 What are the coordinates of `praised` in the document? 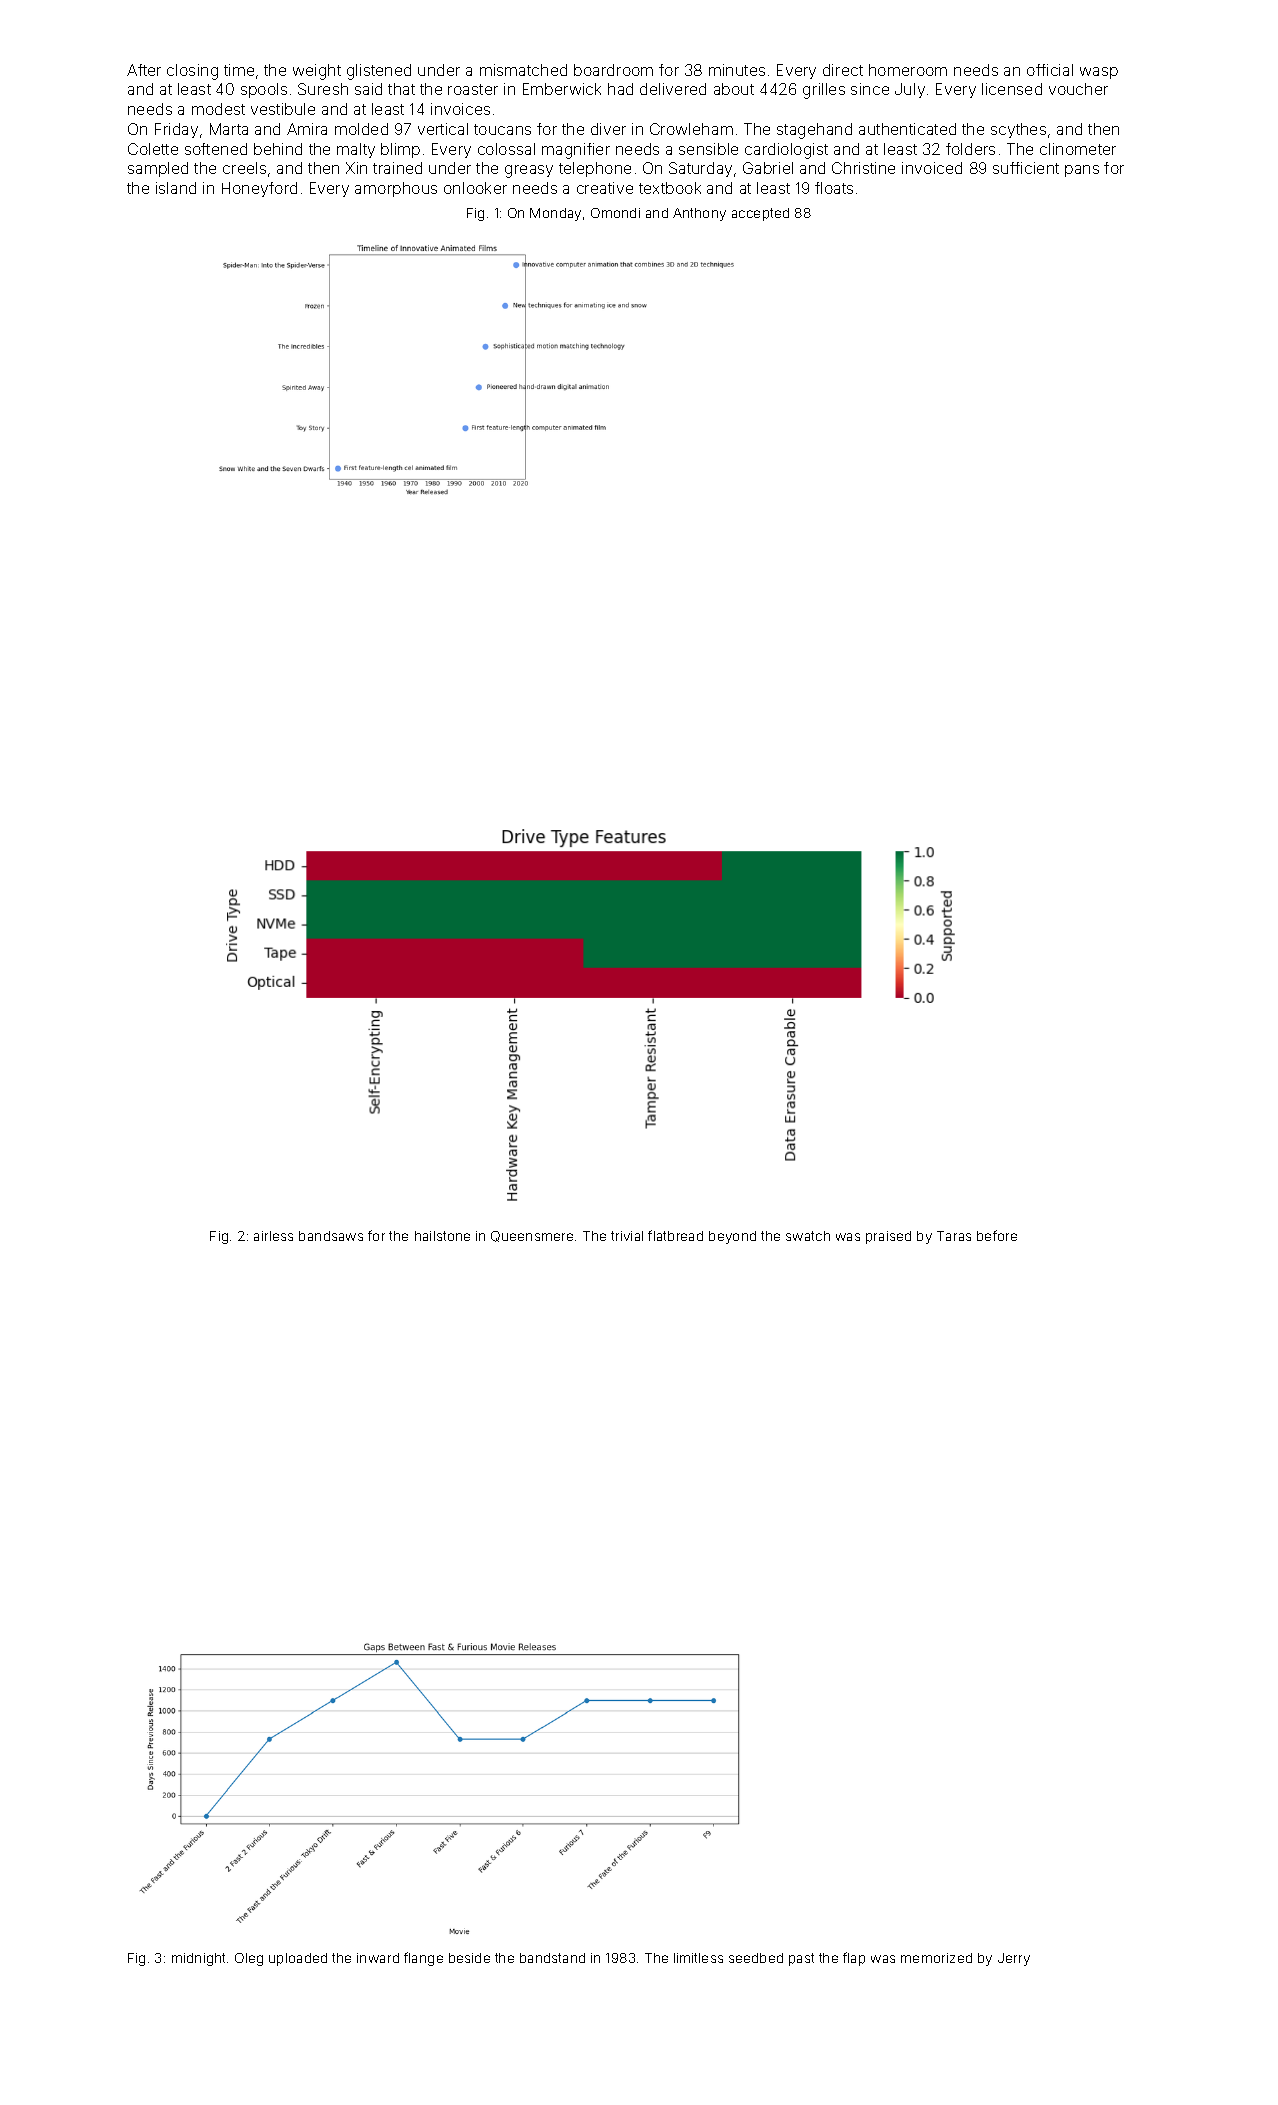 It's located at (888, 1237).
